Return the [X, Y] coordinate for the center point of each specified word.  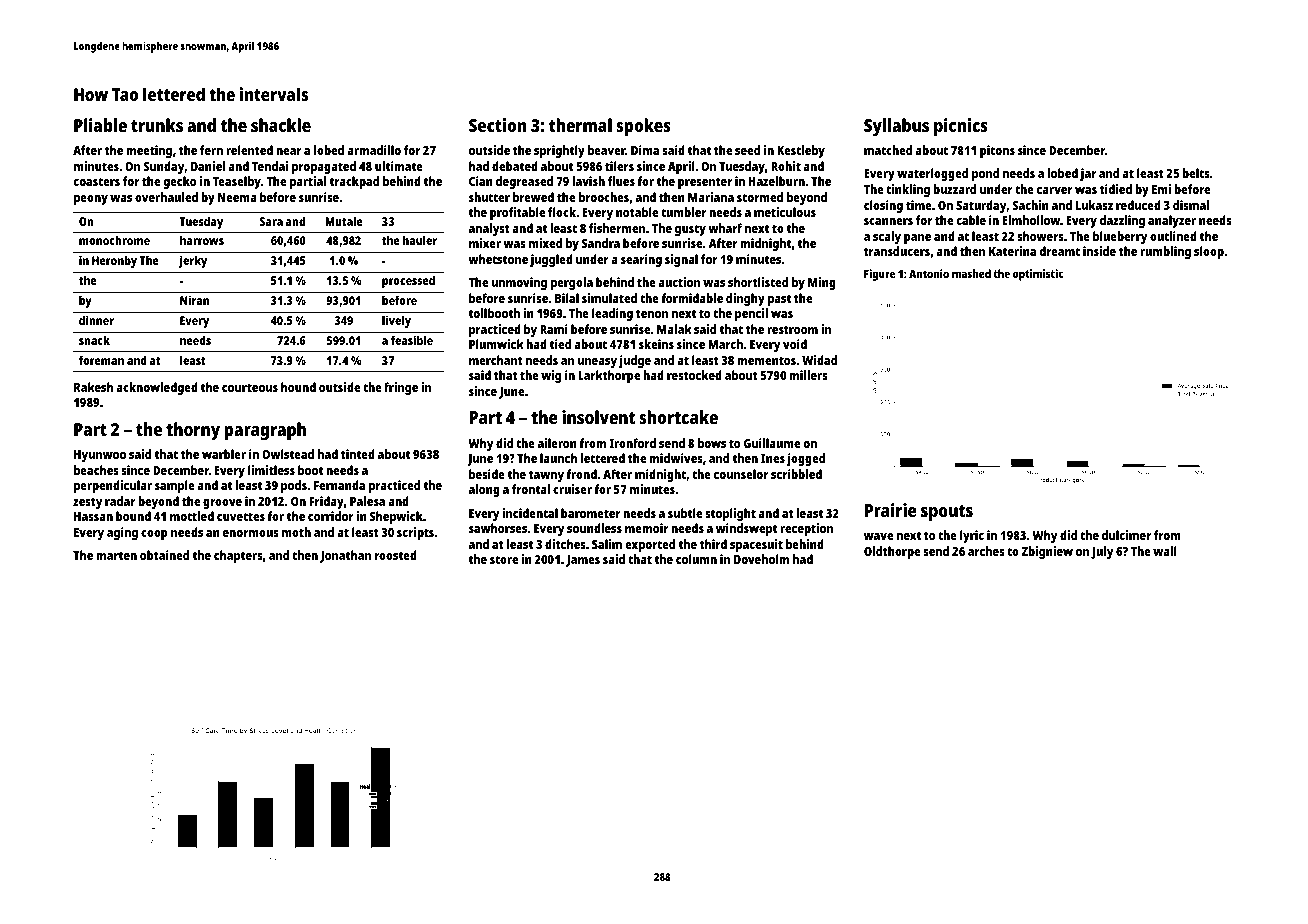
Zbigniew [1047, 552]
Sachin [1030, 205]
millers [808, 375]
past [779, 300]
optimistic [1038, 275]
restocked [694, 375]
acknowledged [157, 388]
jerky [193, 261]
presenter [705, 183]
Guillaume [772, 443]
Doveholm [761, 559]
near [289, 151]
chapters [238, 556]
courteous [250, 387]
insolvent [598, 417]
